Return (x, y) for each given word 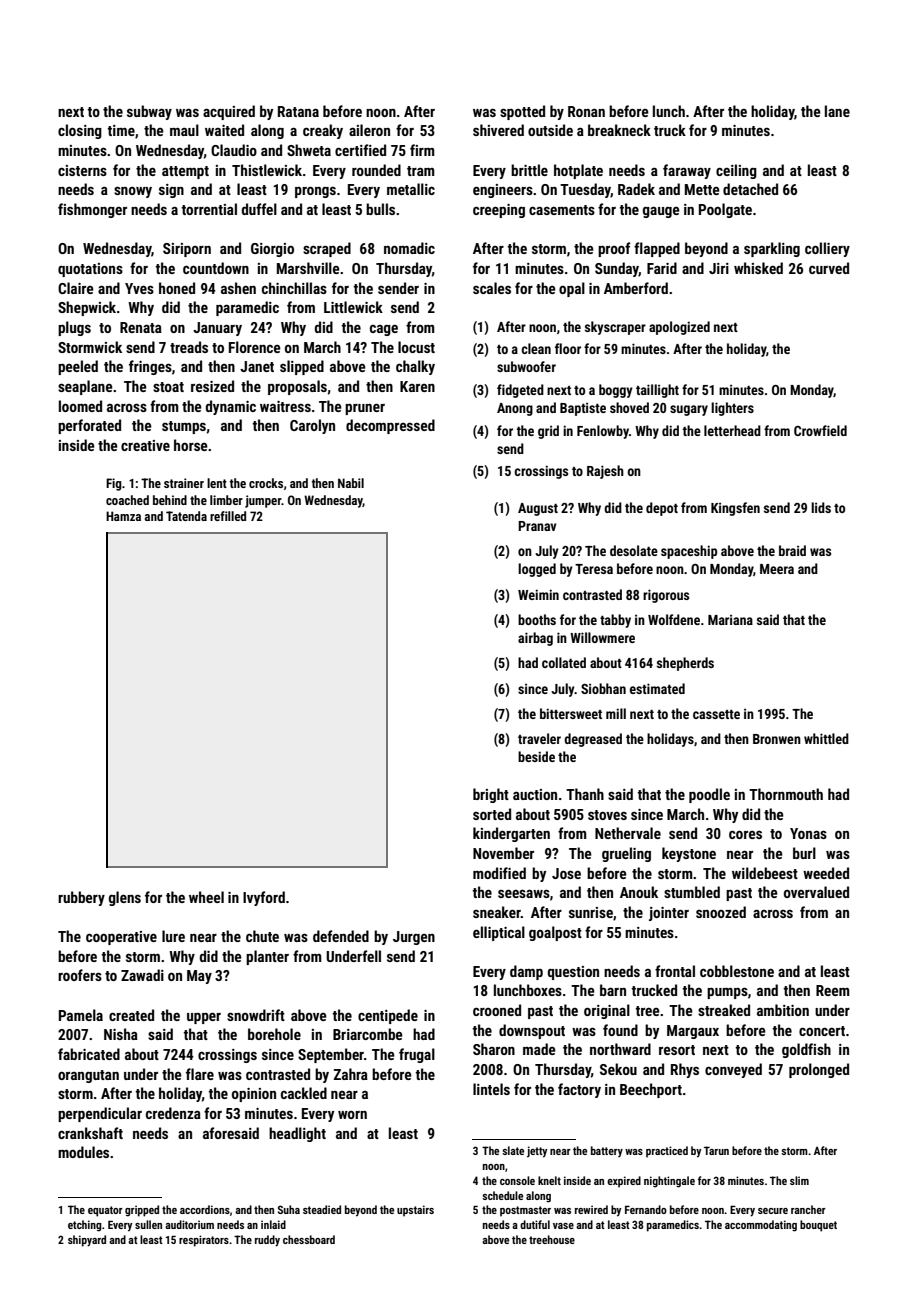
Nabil (351, 483)
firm (422, 150)
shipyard (87, 1241)
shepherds (685, 664)
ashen (238, 288)
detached (750, 189)
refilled (228, 516)
